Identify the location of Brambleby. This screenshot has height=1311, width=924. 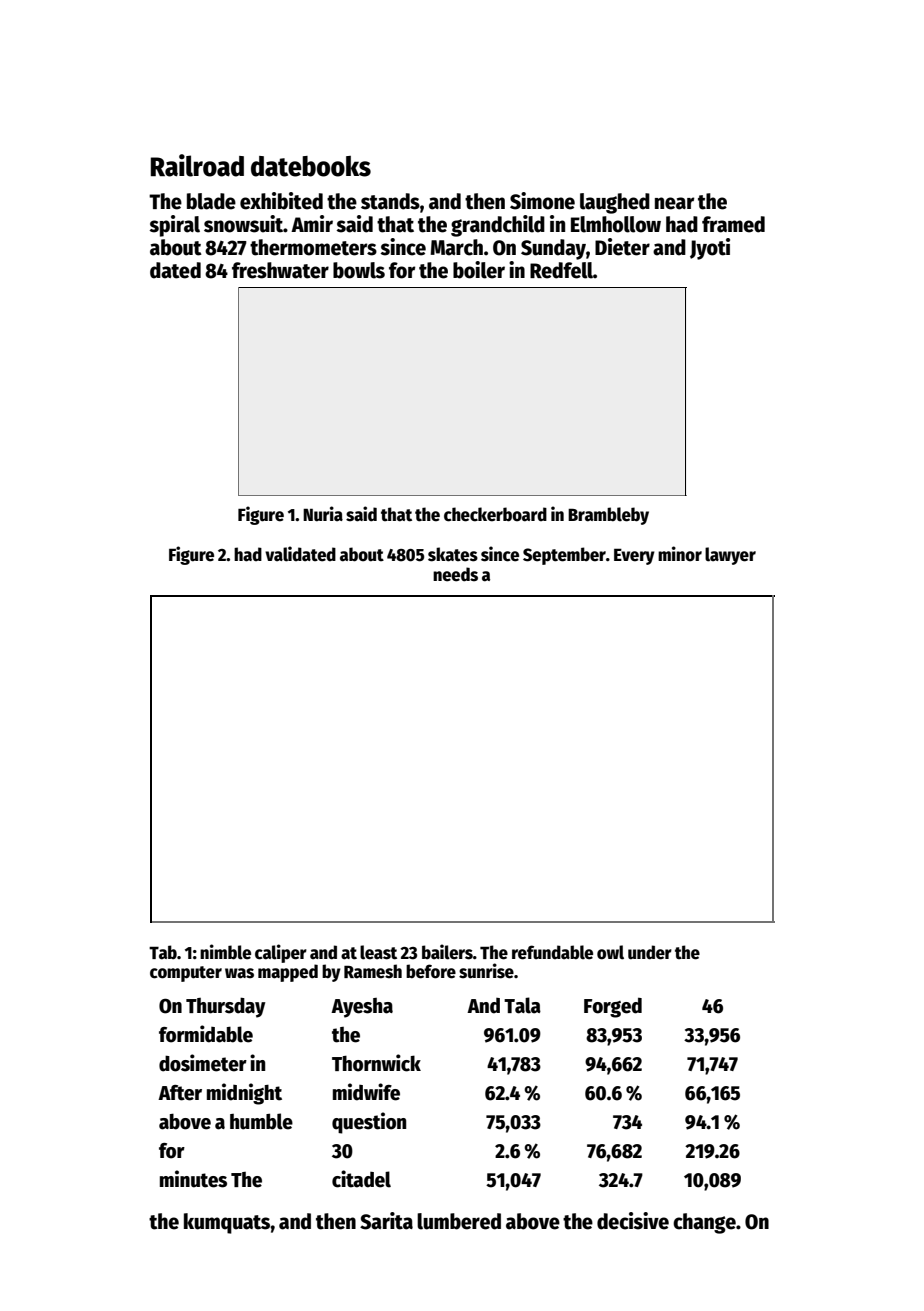
(608, 516).
